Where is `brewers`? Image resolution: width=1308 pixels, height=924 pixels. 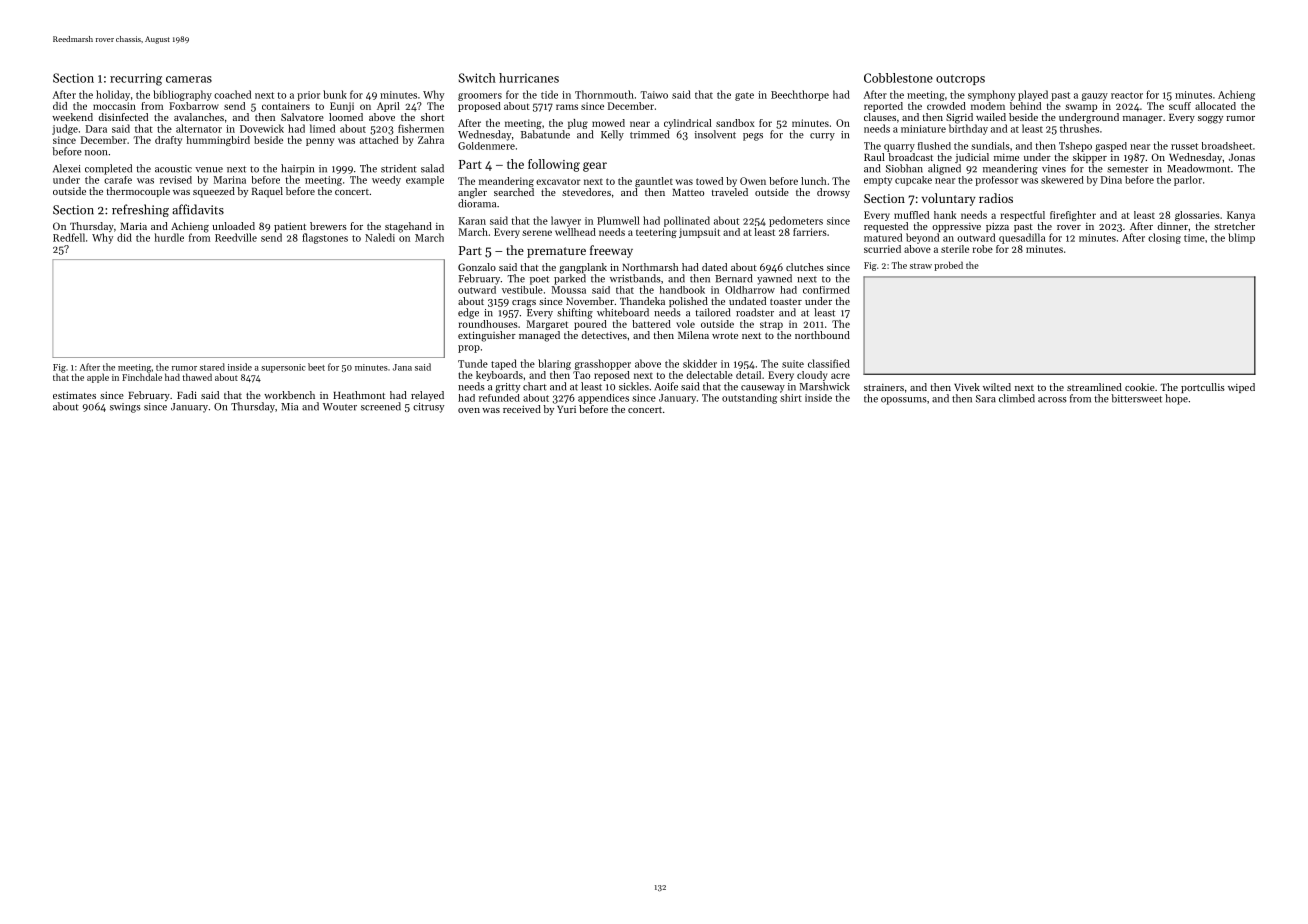 brewers is located at coordinates (328, 226).
